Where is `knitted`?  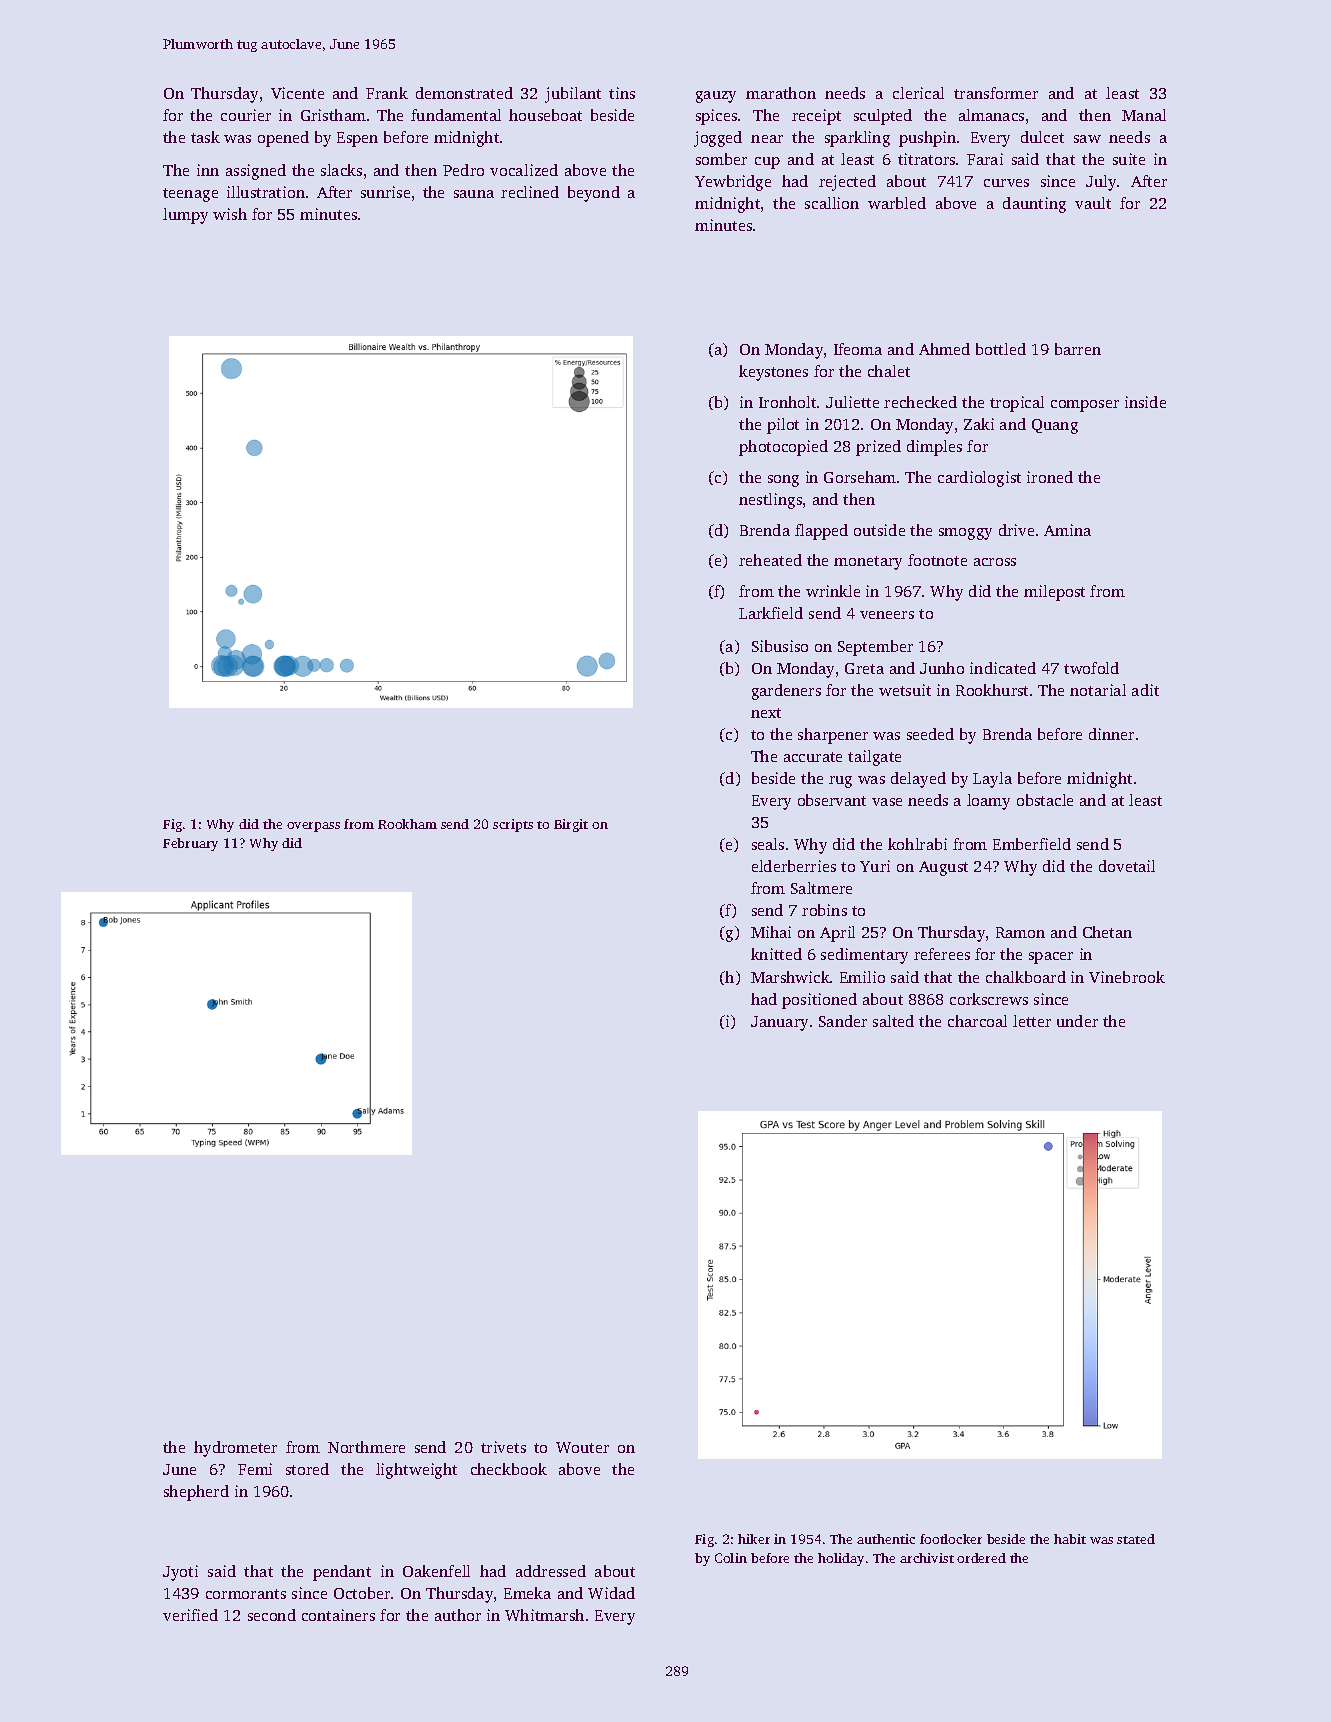 knitted is located at coordinates (776, 954).
